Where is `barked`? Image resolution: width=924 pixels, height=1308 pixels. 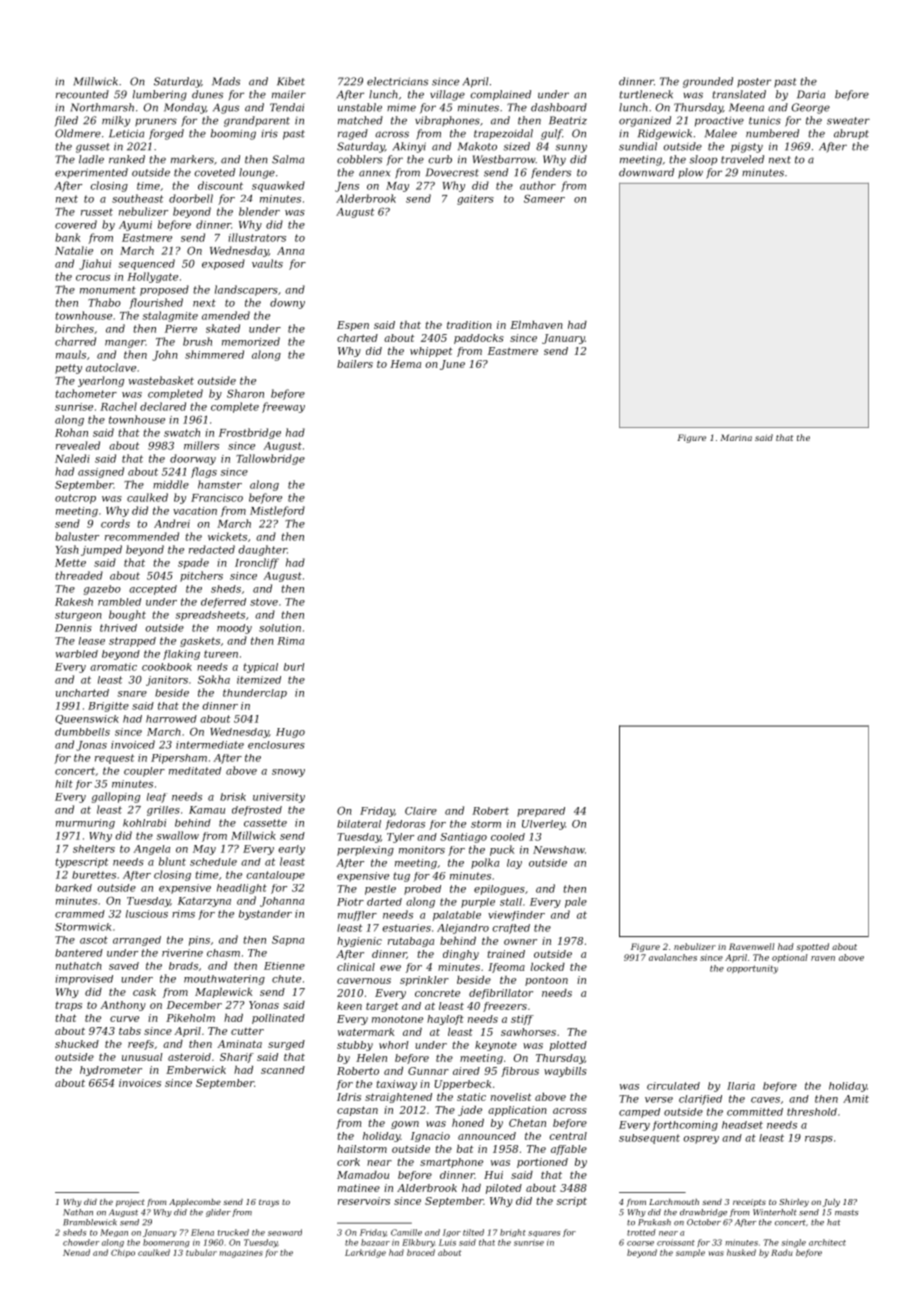 barked is located at coordinates (73, 888).
